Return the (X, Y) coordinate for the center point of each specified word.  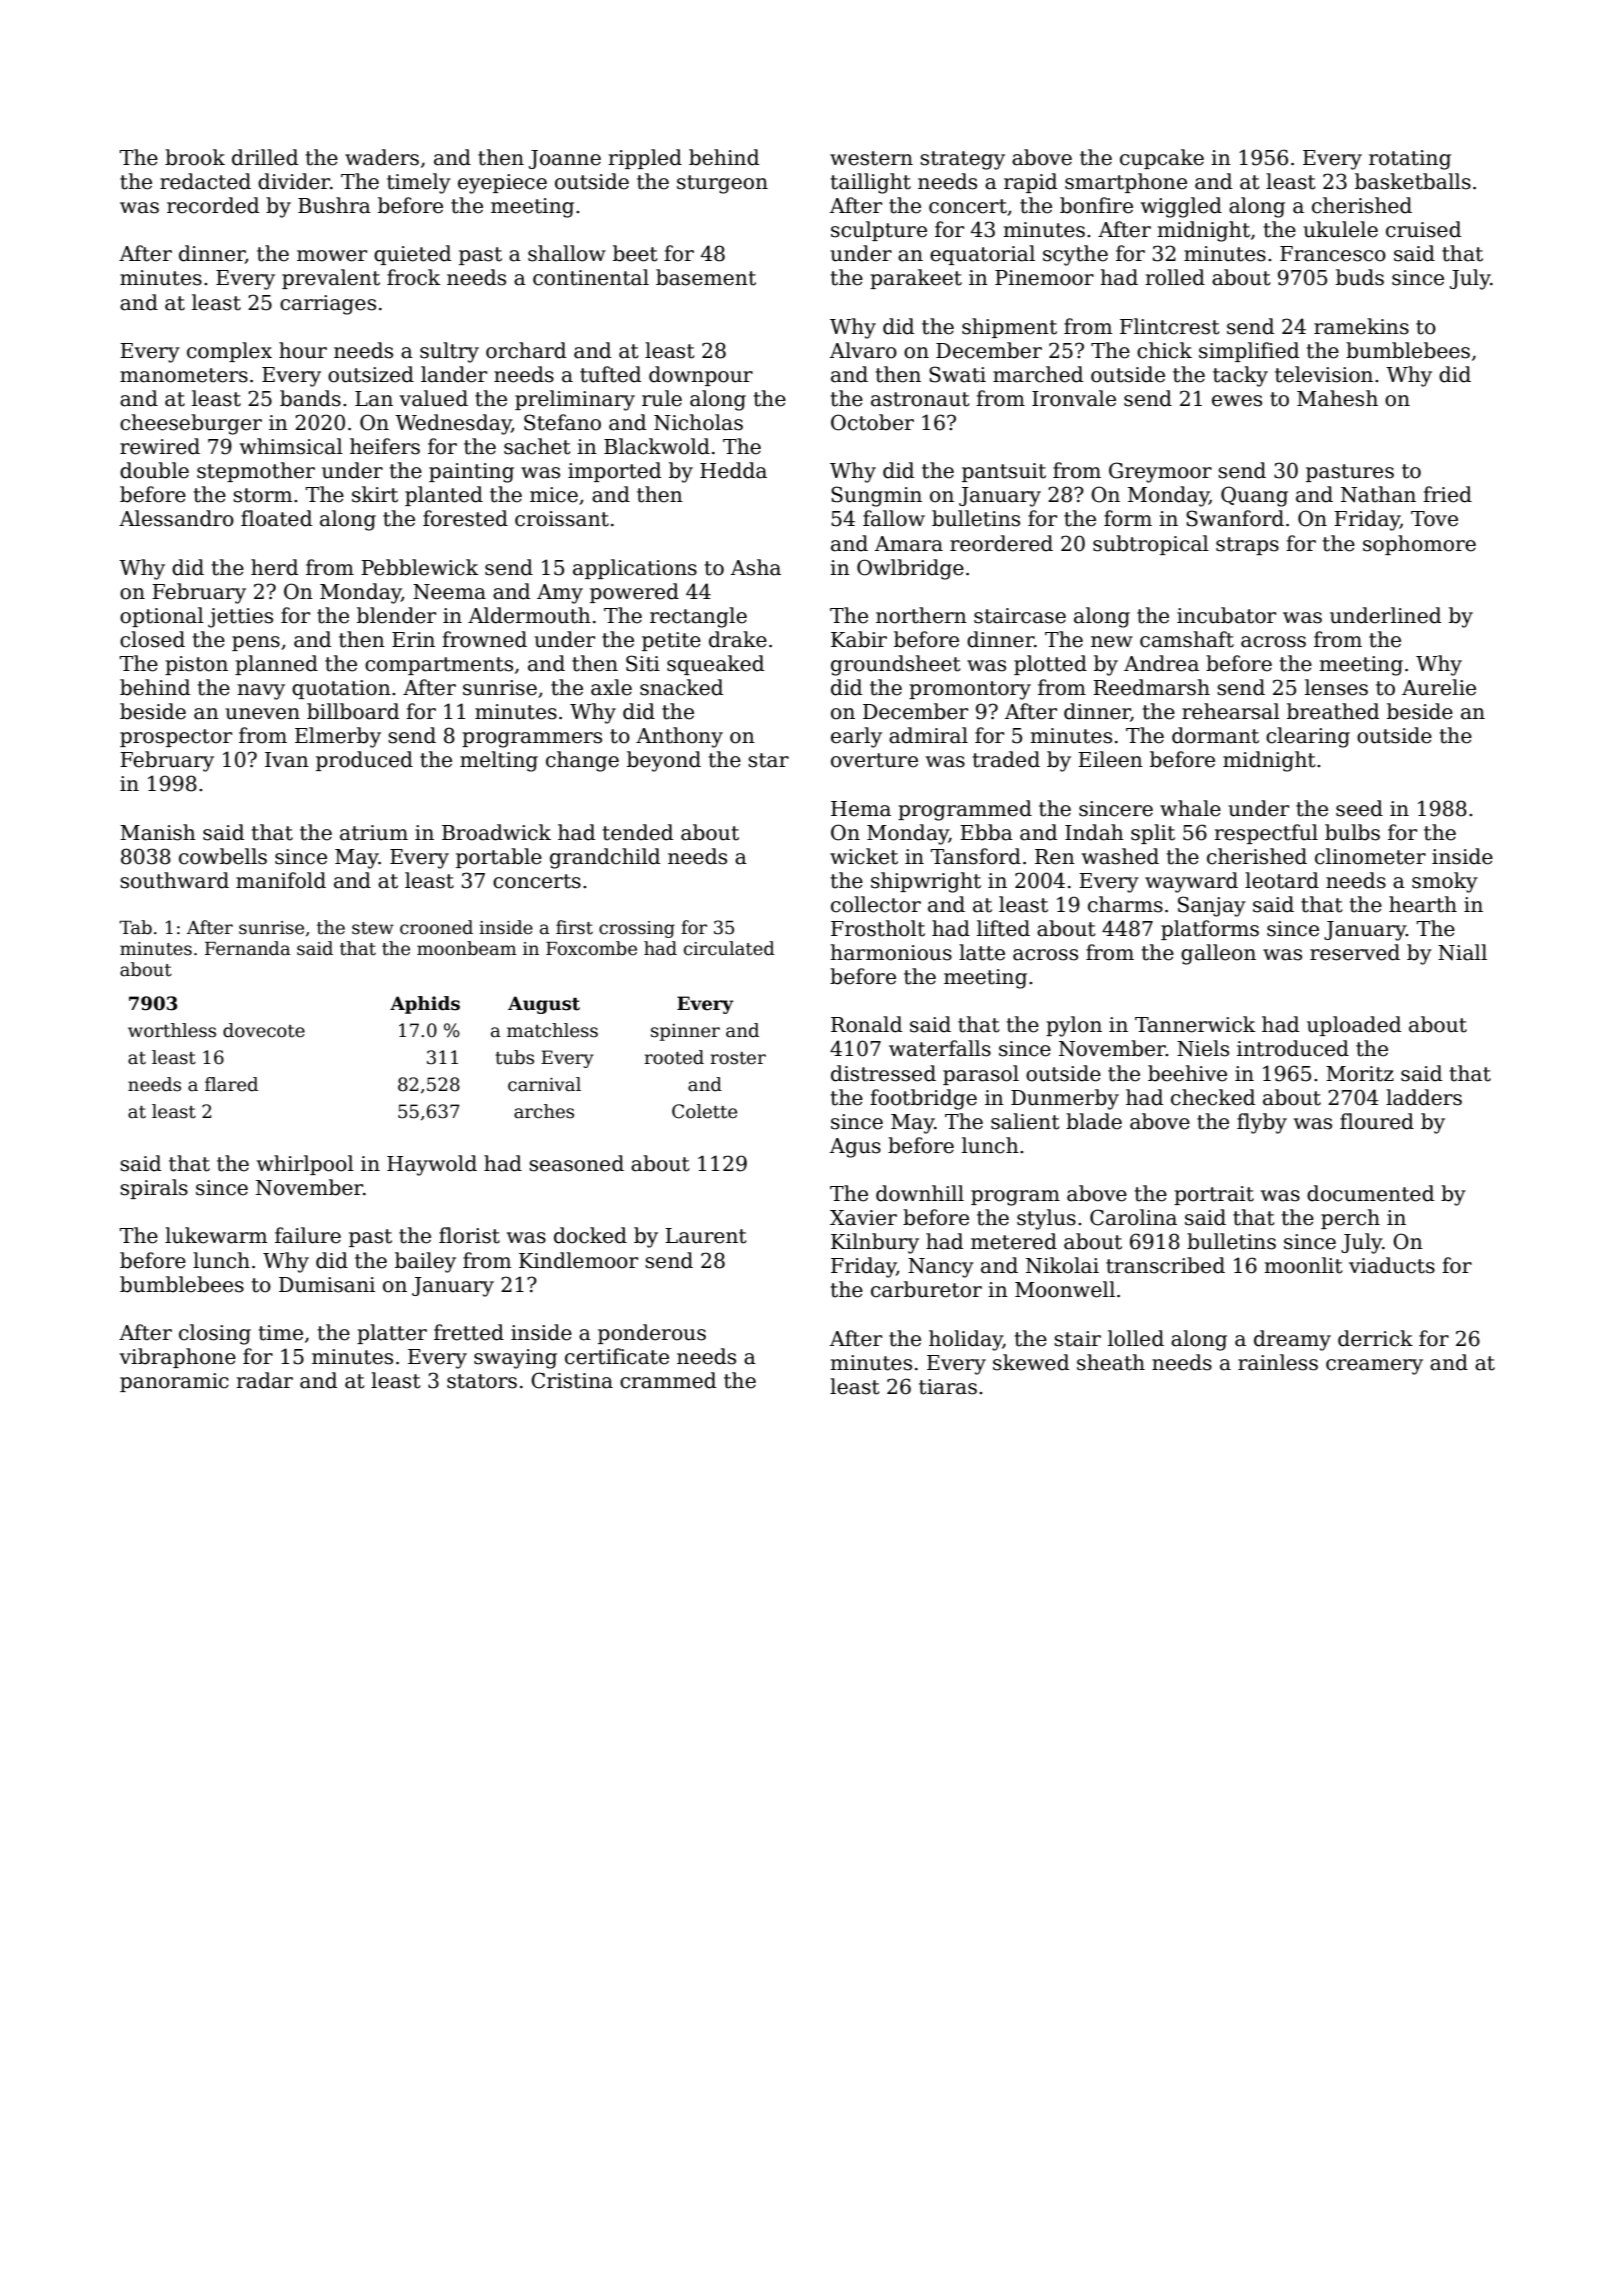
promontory (970, 690)
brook (195, 157)
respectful (1266, 834)
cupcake (1162, 159)
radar (265, 1380)
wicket (864, 856)
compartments (439, 666)
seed (1359, 808)
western (871, 158)
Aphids (425, 1005)
